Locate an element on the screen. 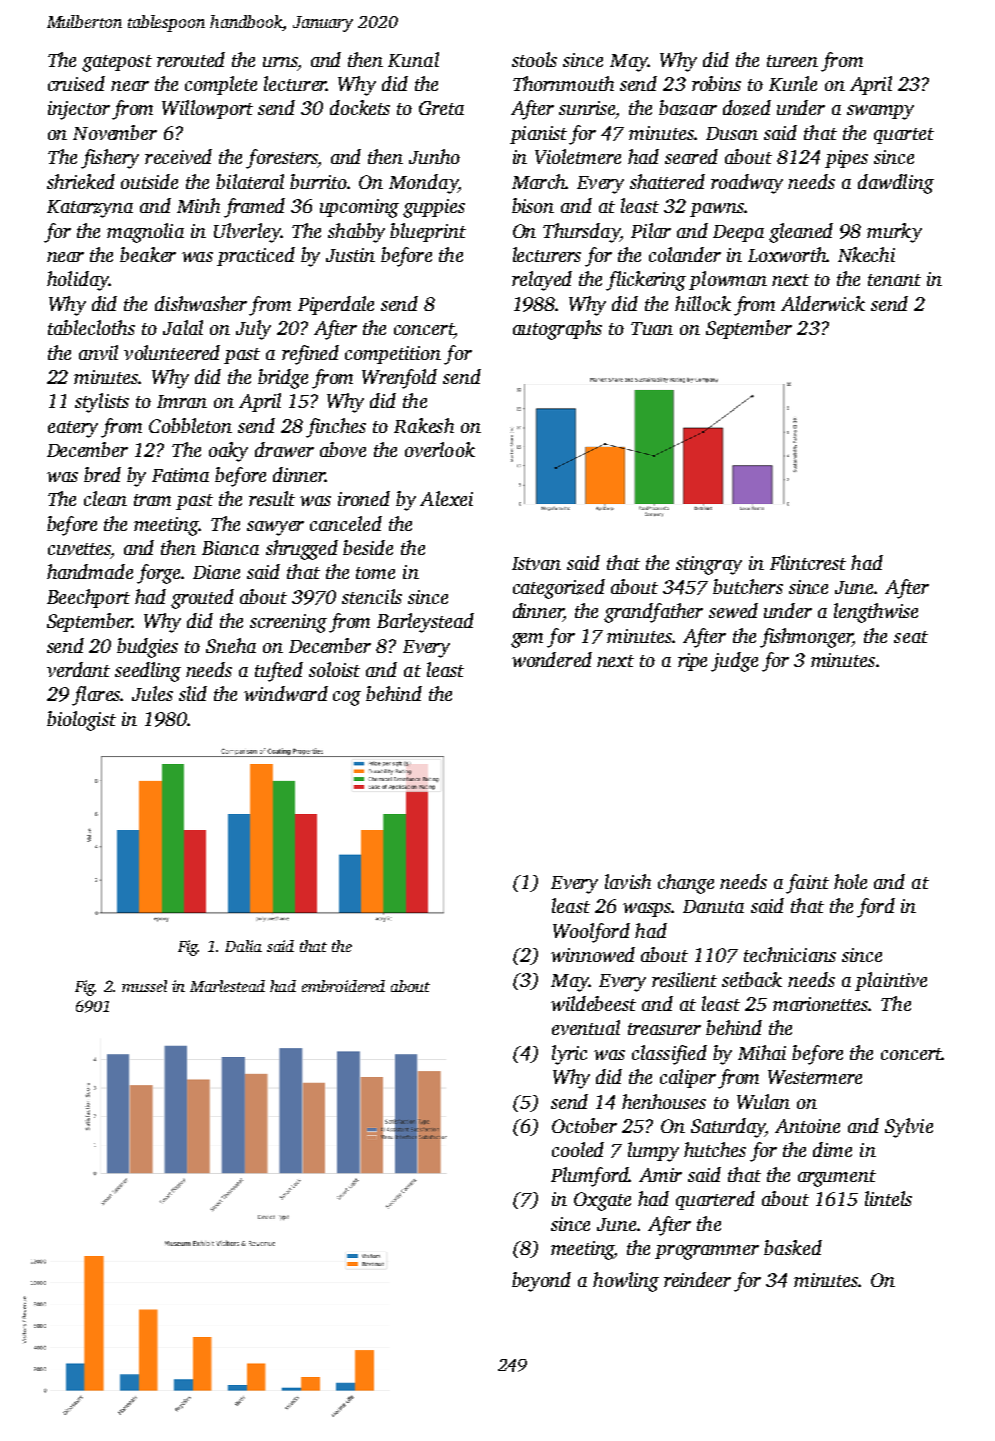 Image resolution: width=995 pixels, height=1441 pixels. beyond is located at coordinates (541, 1282).
